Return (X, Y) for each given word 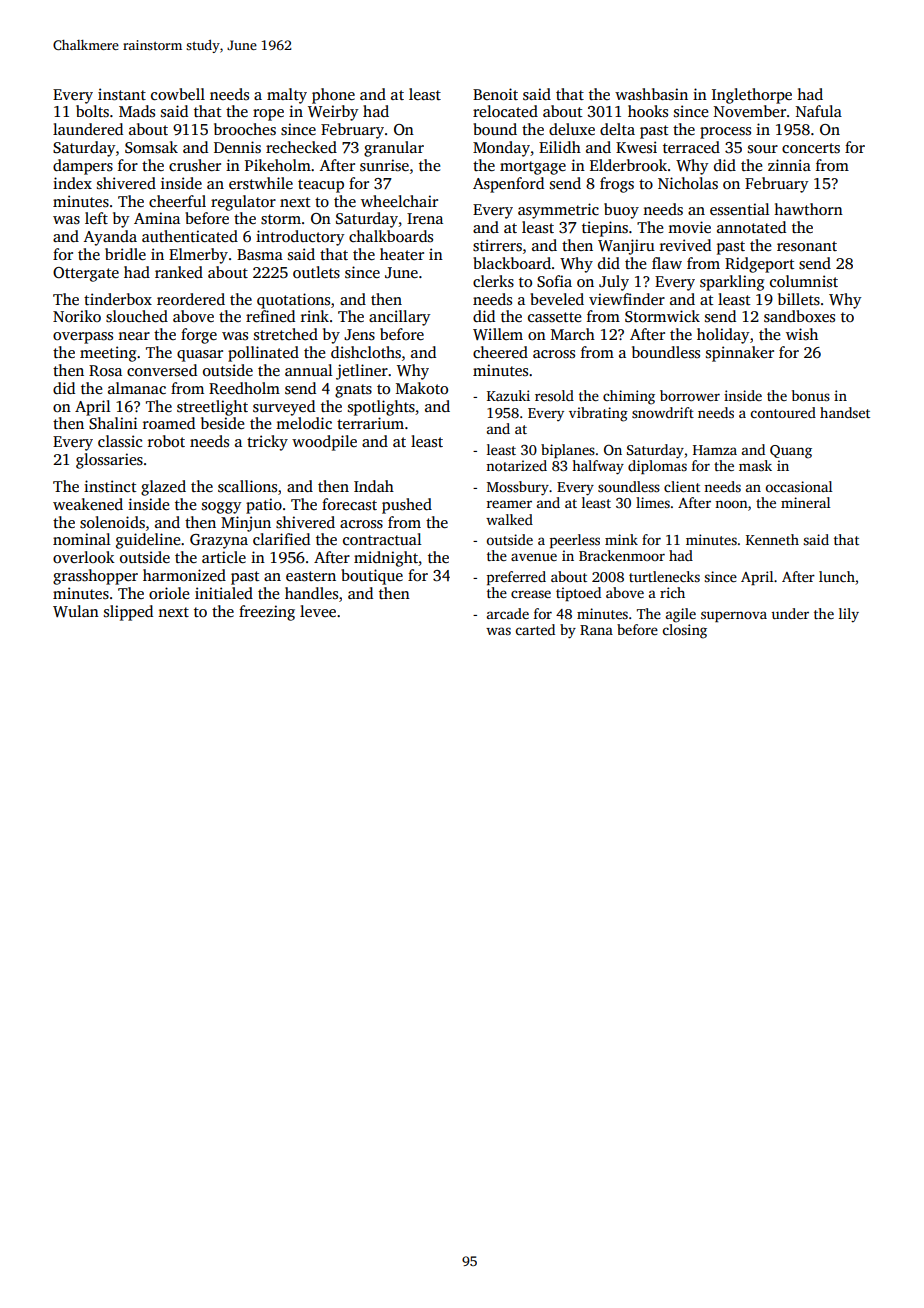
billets (799, 299)
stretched (286, 334)
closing (685, 631)
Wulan (76, 611)
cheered (500, 352)
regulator (243, 203)
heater (402, 254)
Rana (596, 630)
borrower (690, 395)
